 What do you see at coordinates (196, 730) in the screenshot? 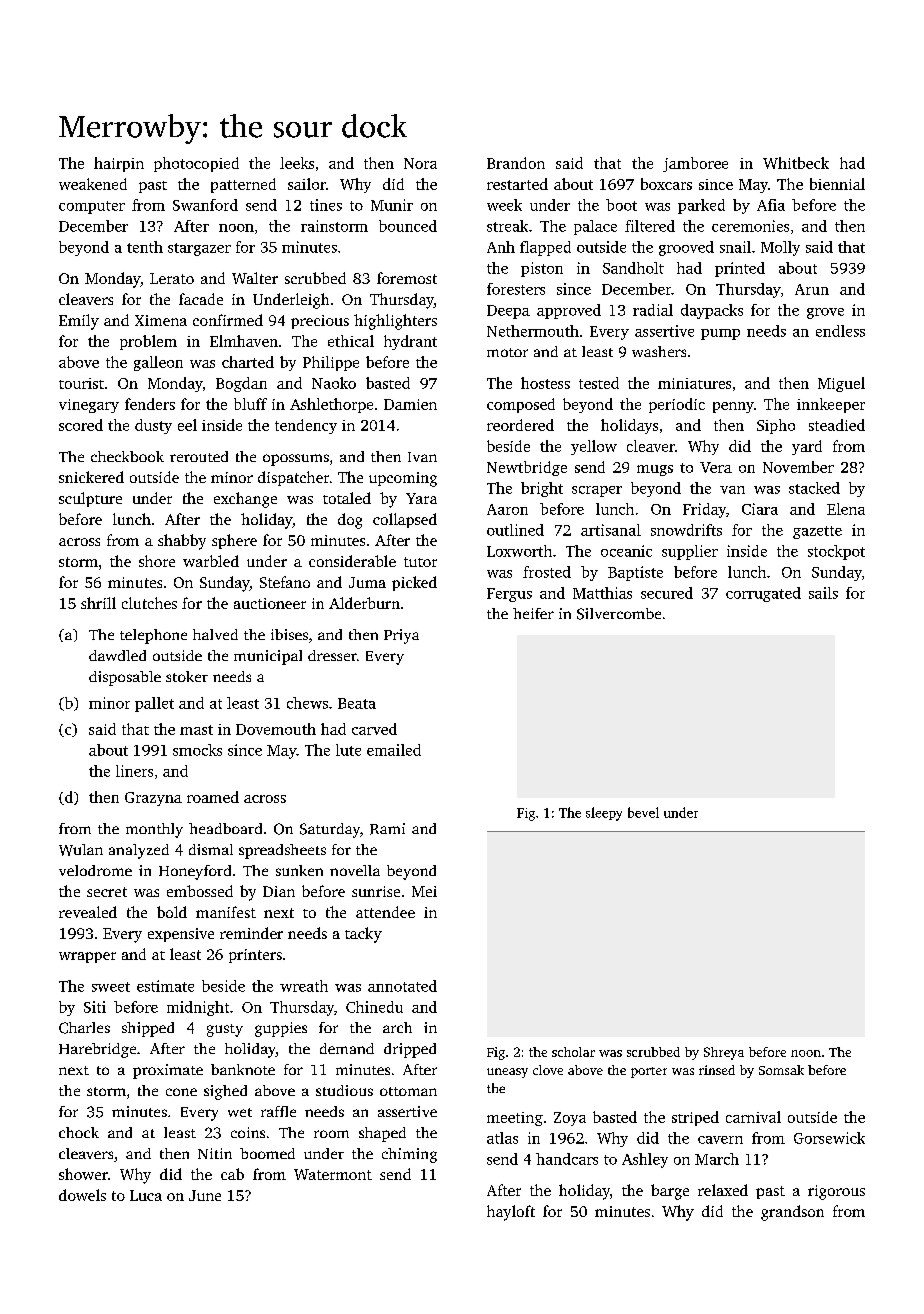
I see `mast` at bounding box center [196, 730].
